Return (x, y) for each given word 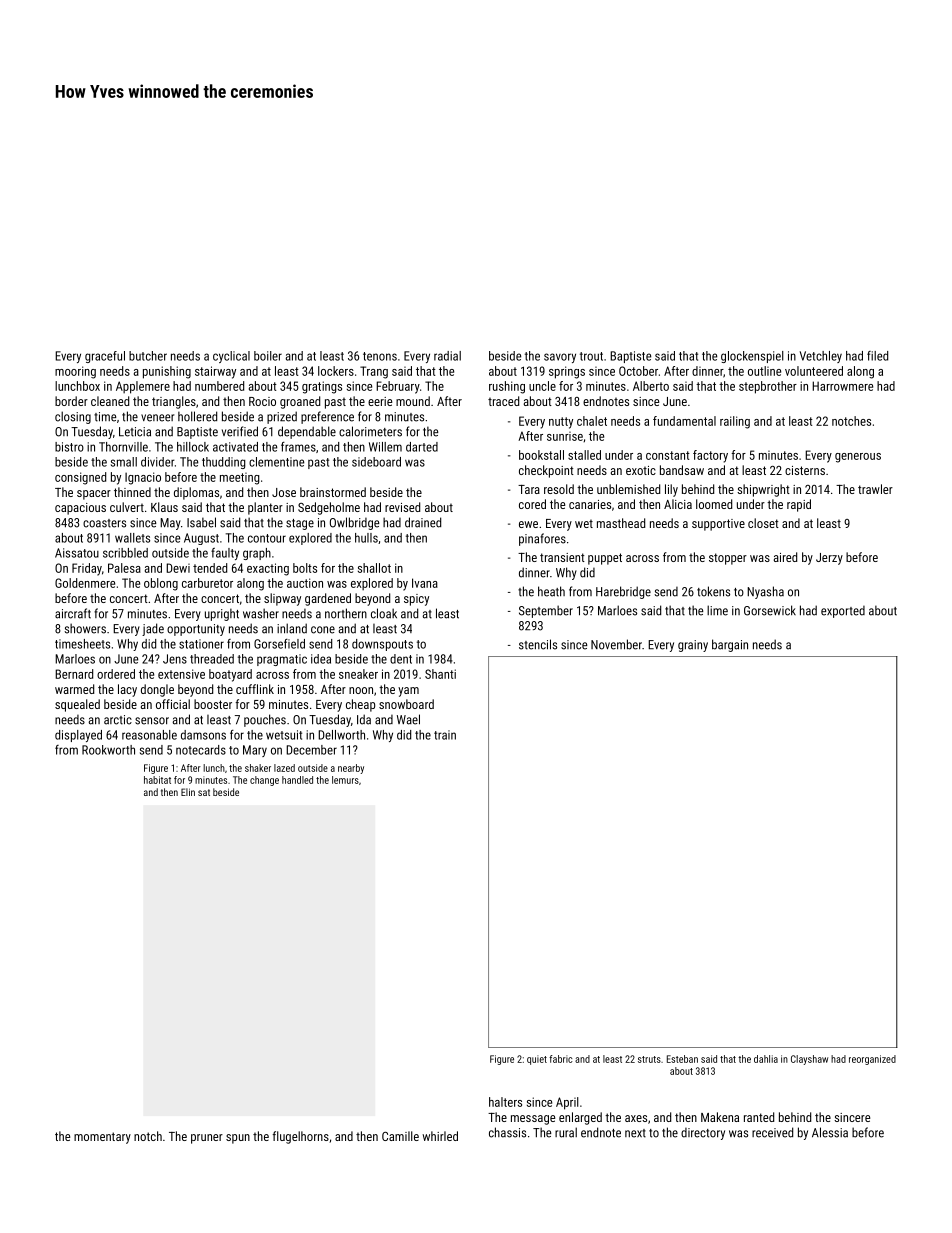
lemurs (345, 780)
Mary (255, 751)
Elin (188, 792)
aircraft (73, 613)
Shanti (440, 674)
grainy (693, 646)
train (445, 735)
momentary (102, 1138)
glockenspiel (752, 357)
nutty (561, 423)
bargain (730, 645)
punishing (167, 372)
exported (843, 612)
